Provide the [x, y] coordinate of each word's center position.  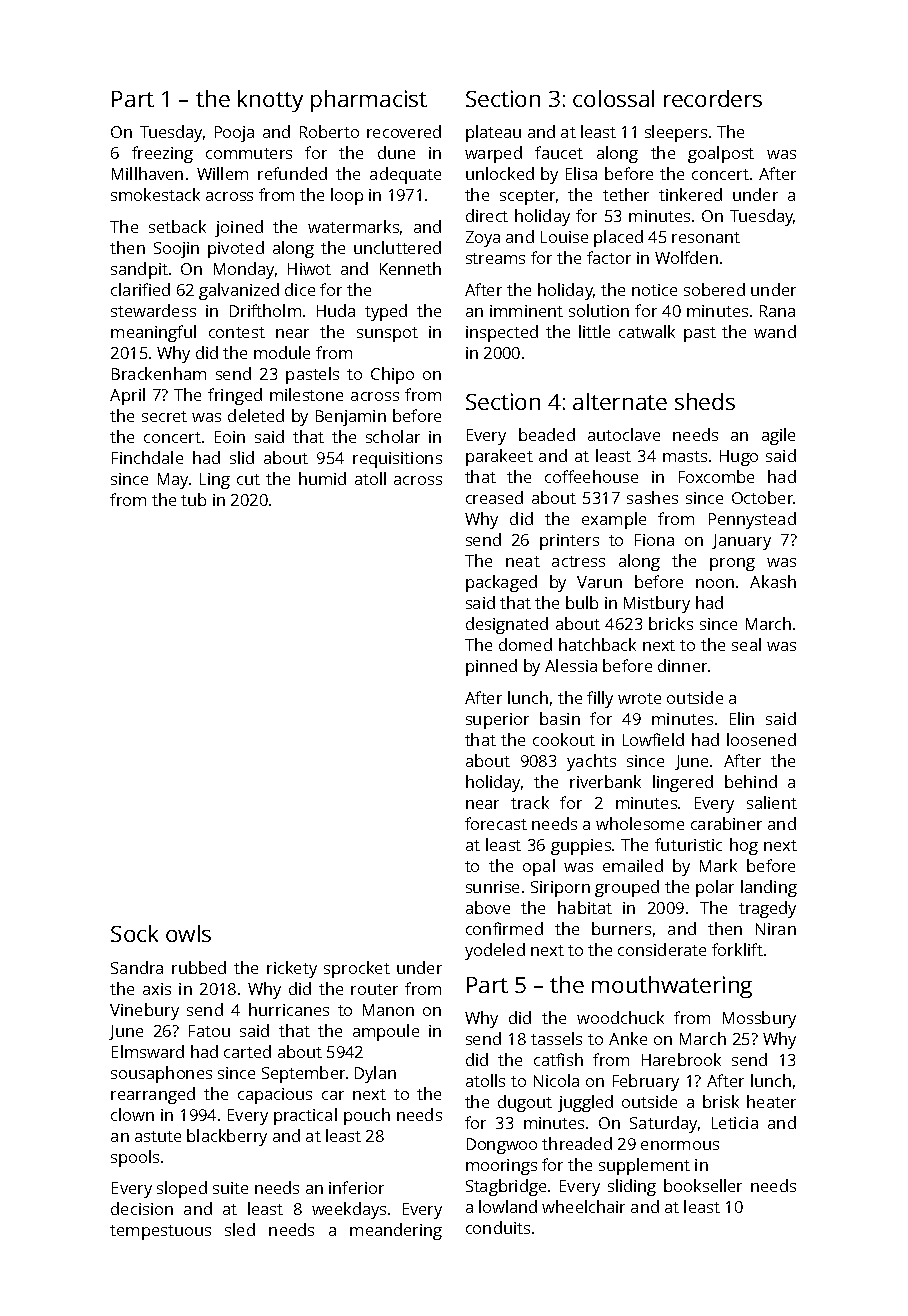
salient [772, 802]
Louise [564, 237]
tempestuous [160, 1232]
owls [188, 933]
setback [177, 226]
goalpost [721, 154]
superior [497, 721]
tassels [556, 1038]
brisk [721, 1101]
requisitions [397, 460]
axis [157, 989]
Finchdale [147, 457]
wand [775, 331]
